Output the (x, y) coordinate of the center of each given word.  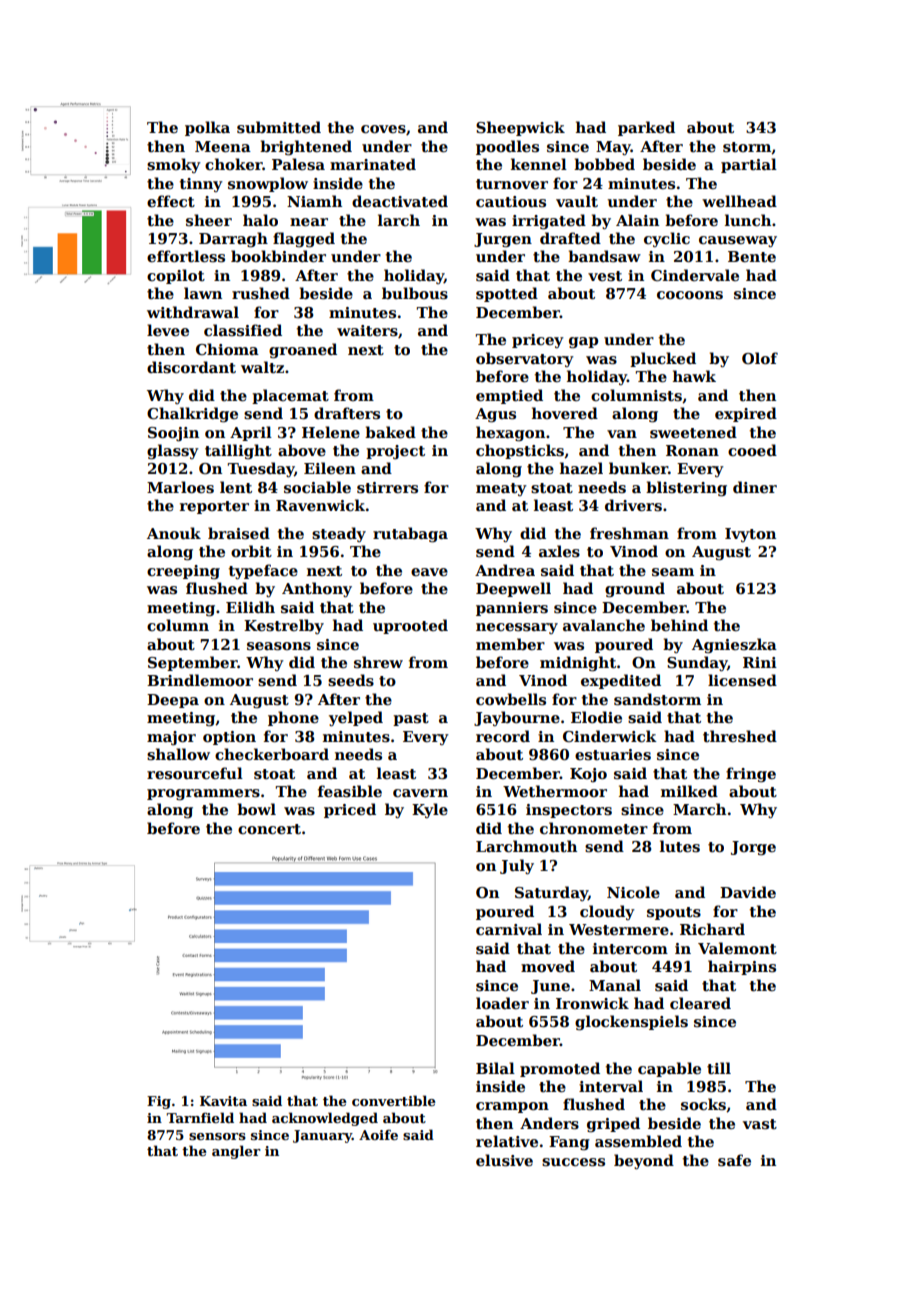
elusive (504, 1160)
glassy (173, 452)
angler (236, 1152)
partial (749, 165)
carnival (509, 929)
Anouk (174, 533)
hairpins (742, 967)
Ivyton (750, 535)
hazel (581, 468)
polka (207, 128)
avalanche (604, 625)
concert (269, 829)
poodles (507, 147)
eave (429, 572)
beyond (644, 1161)
